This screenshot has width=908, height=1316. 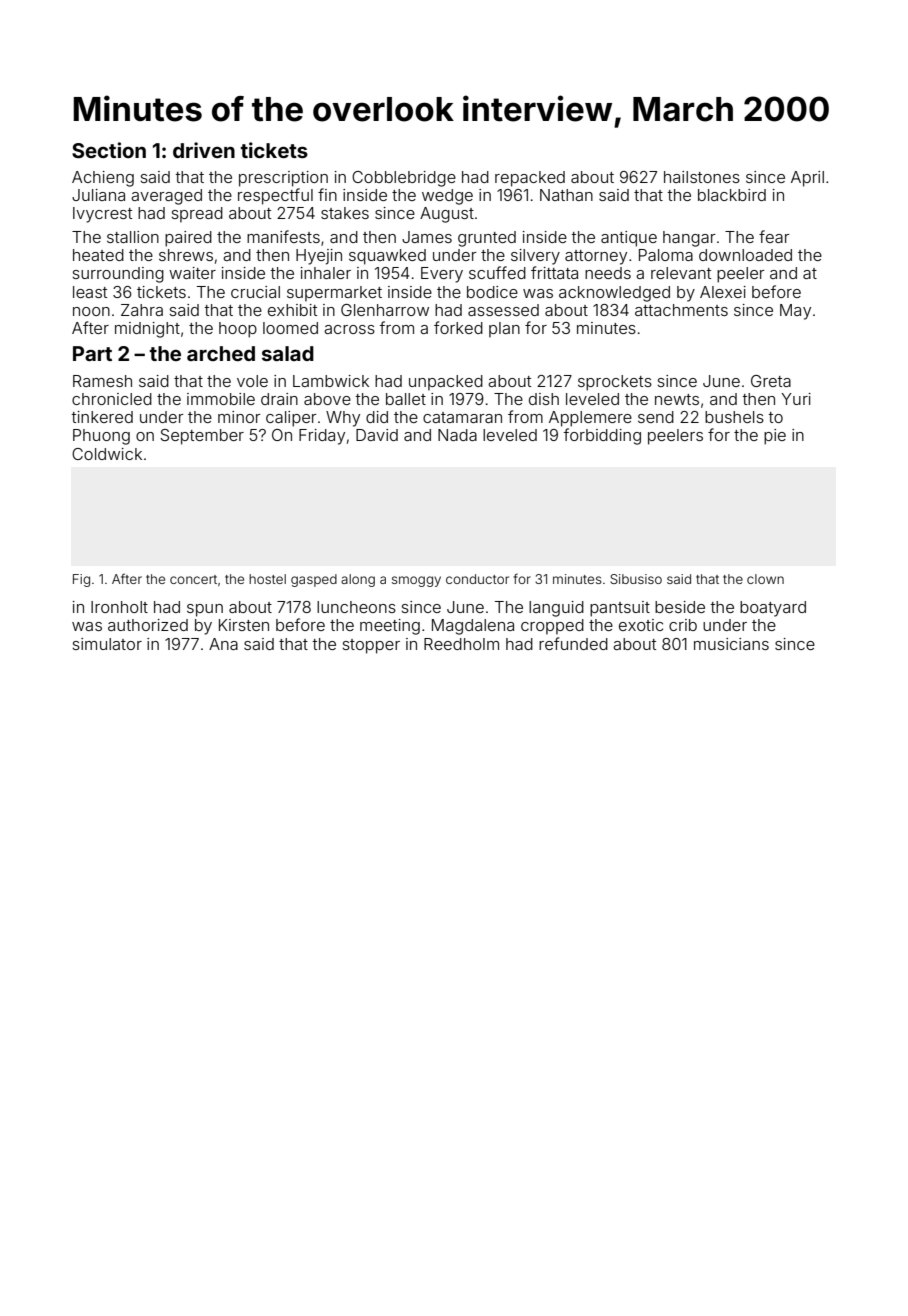 What do you see at coordinates (702, 177) in the screenshot?
I see `hailstones` at bounding box center [702, 177].
